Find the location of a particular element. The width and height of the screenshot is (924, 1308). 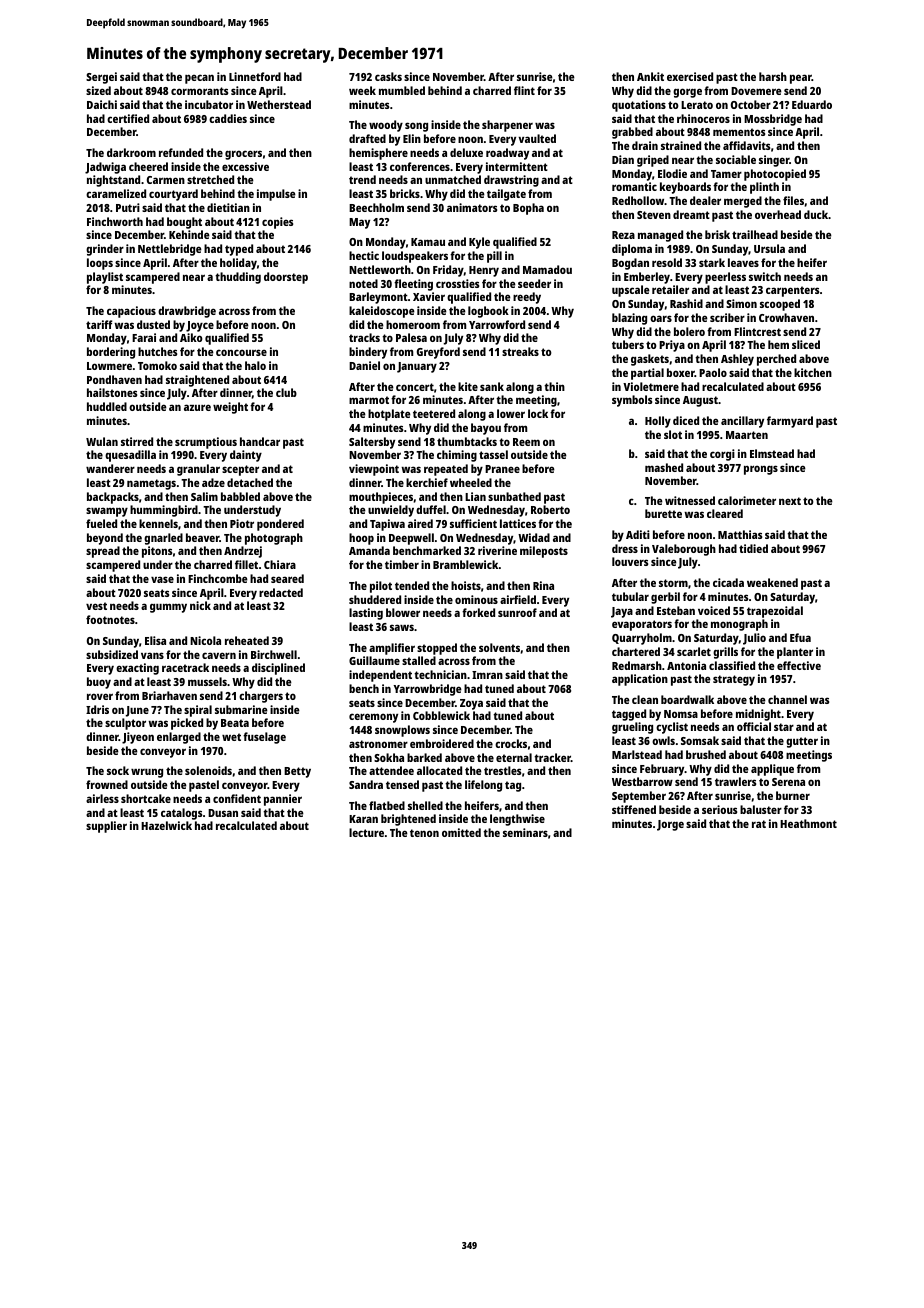

Daichi is located at coordinates (102, 104).
